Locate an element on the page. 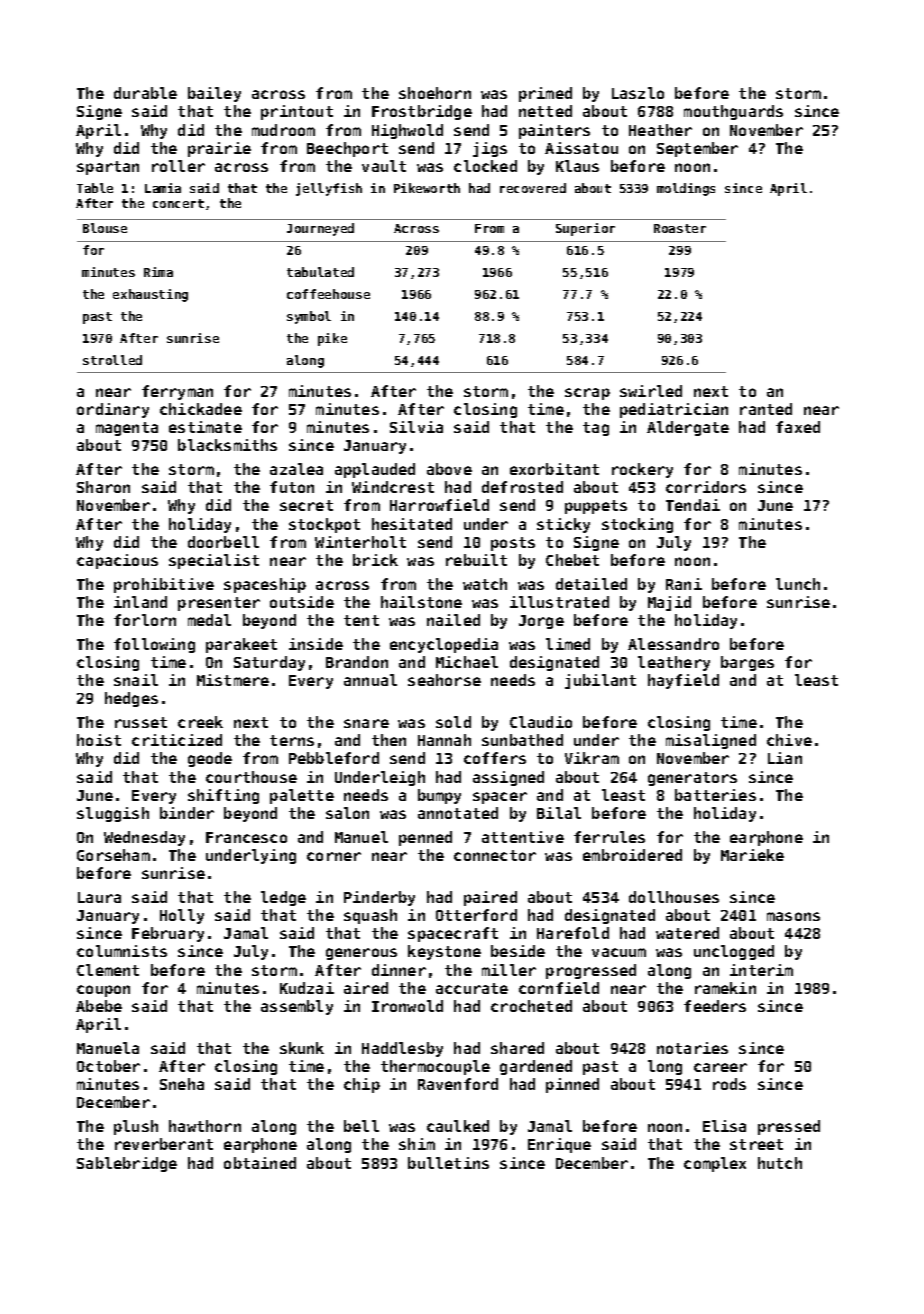  Sneha is located at coordinates (182, 1084).
